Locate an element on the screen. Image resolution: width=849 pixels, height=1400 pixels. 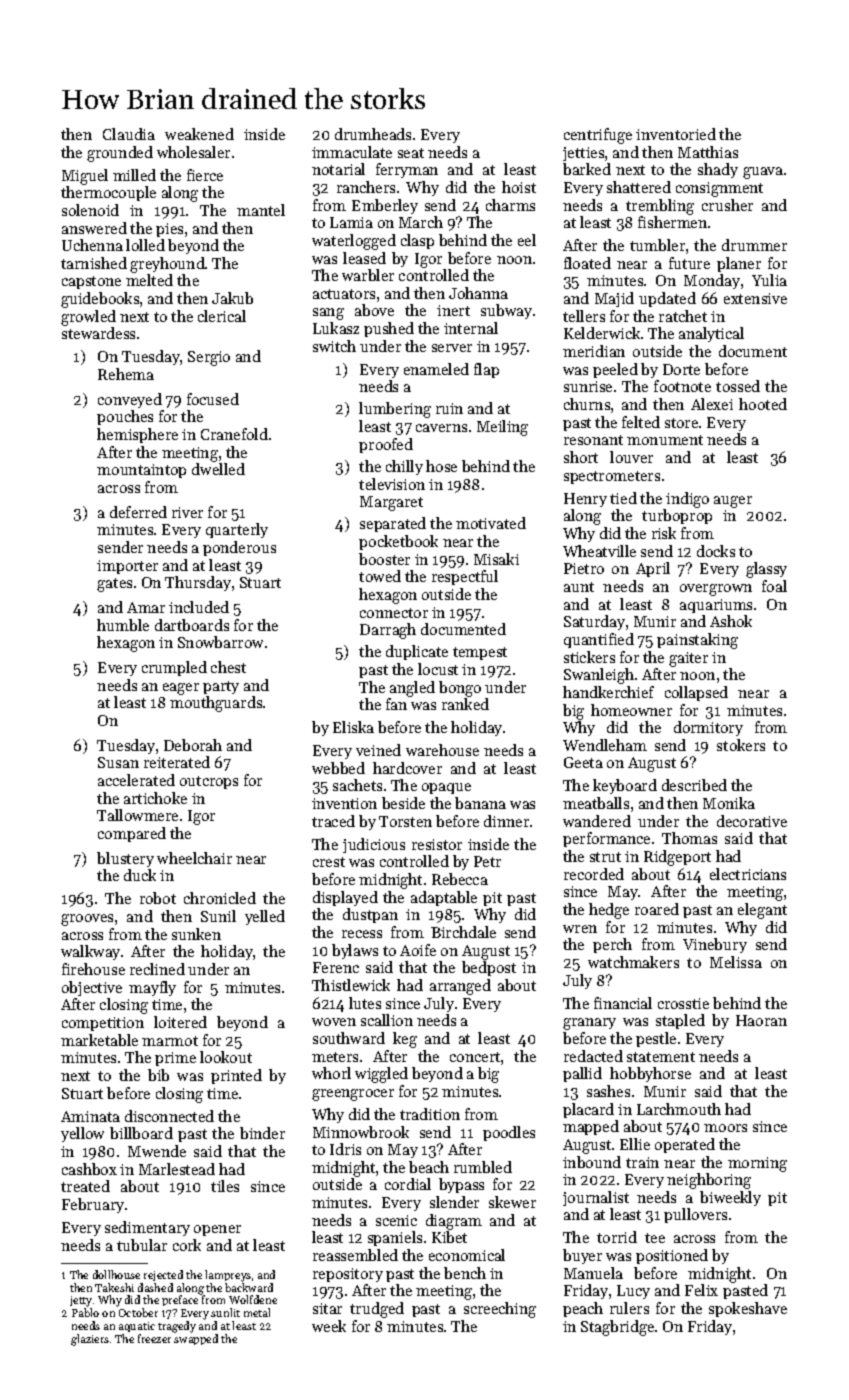
lampreys is located at coordinates (228, 1276).
